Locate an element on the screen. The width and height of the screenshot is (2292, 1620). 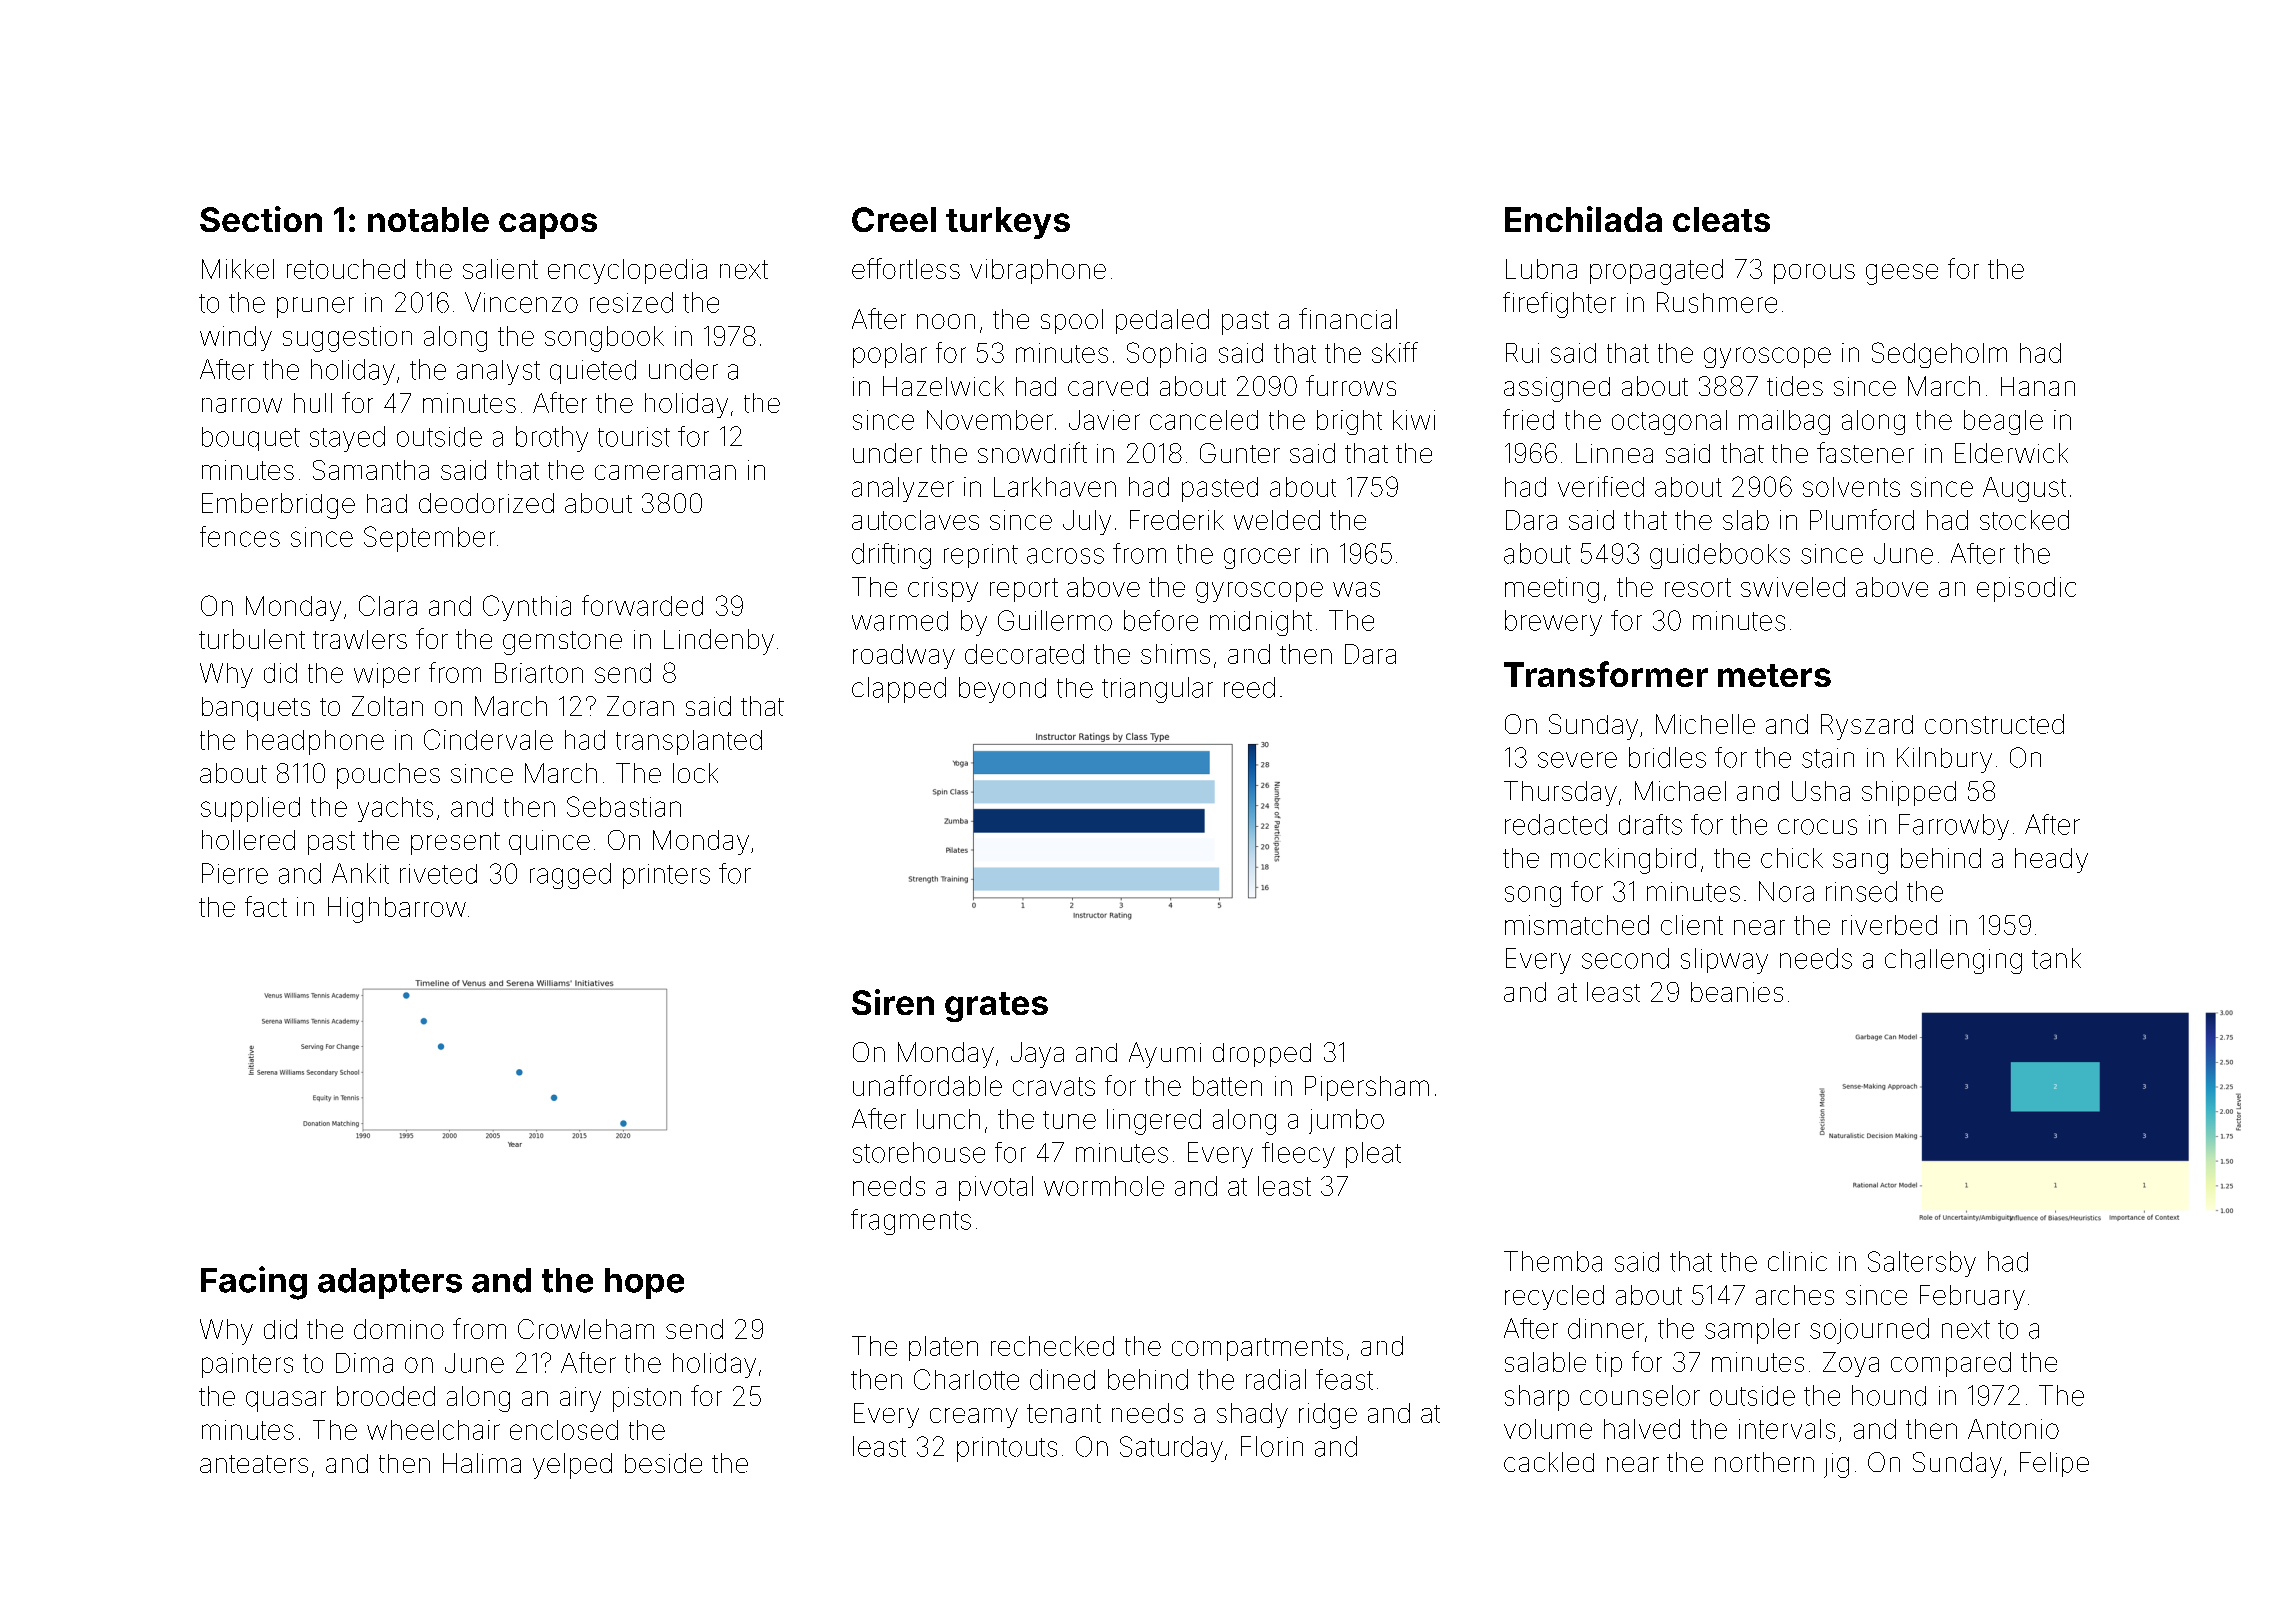
Ankit is located at coordinates (360, 873).
